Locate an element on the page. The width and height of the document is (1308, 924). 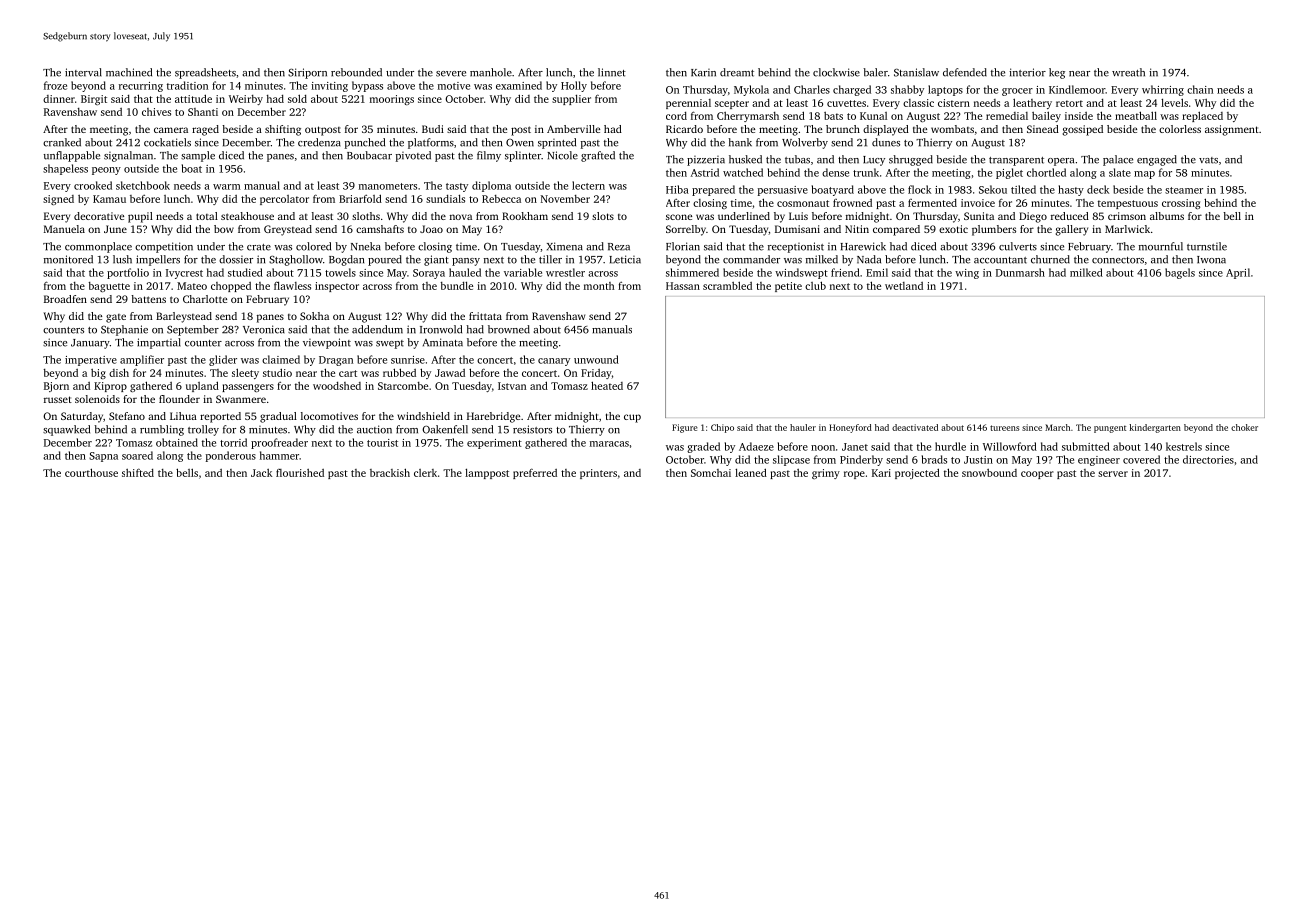
supplier is located at coordinates (571, 99).
